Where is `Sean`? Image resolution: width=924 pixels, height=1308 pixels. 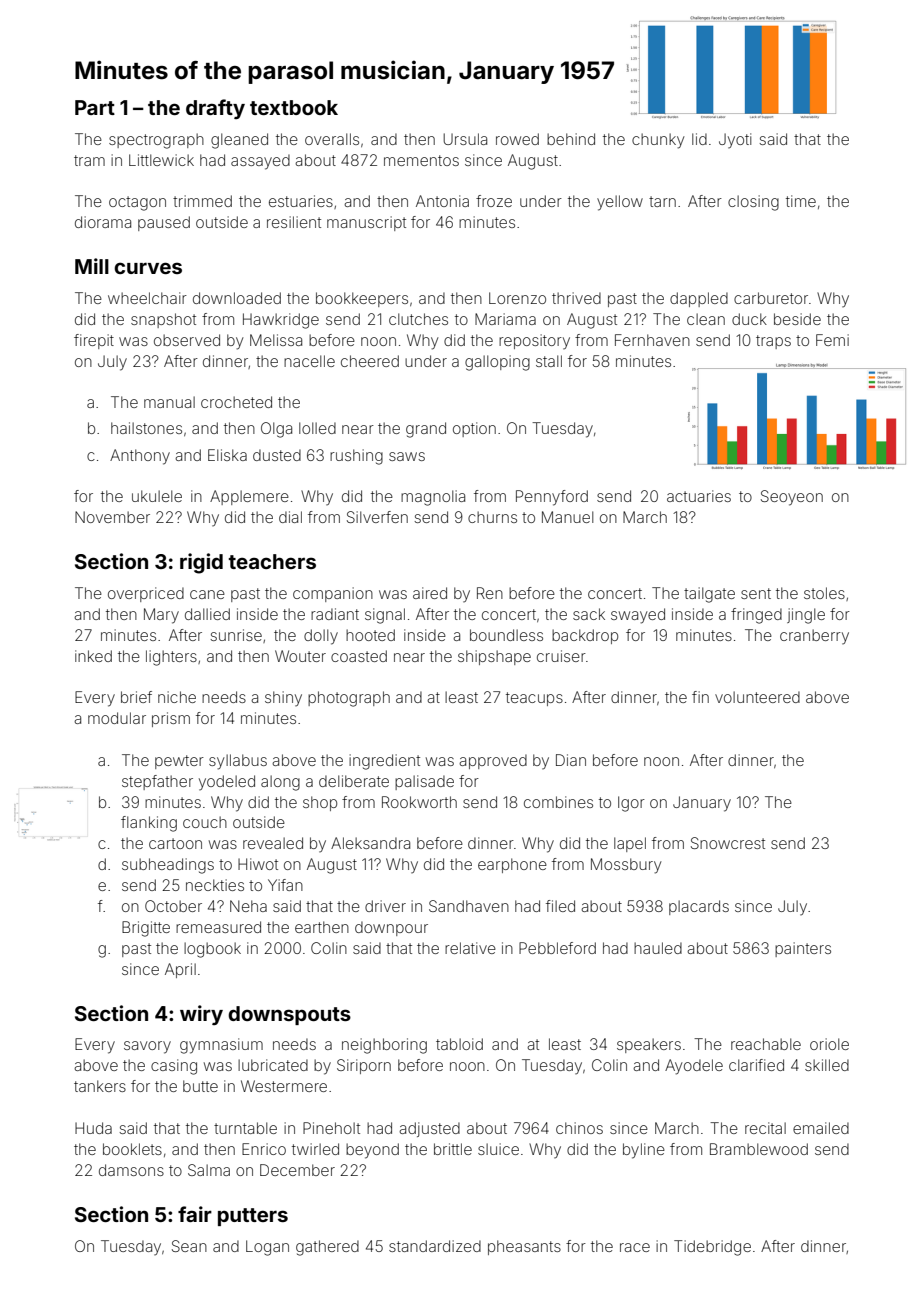 Sean is located at coordinates (189, 1246).
